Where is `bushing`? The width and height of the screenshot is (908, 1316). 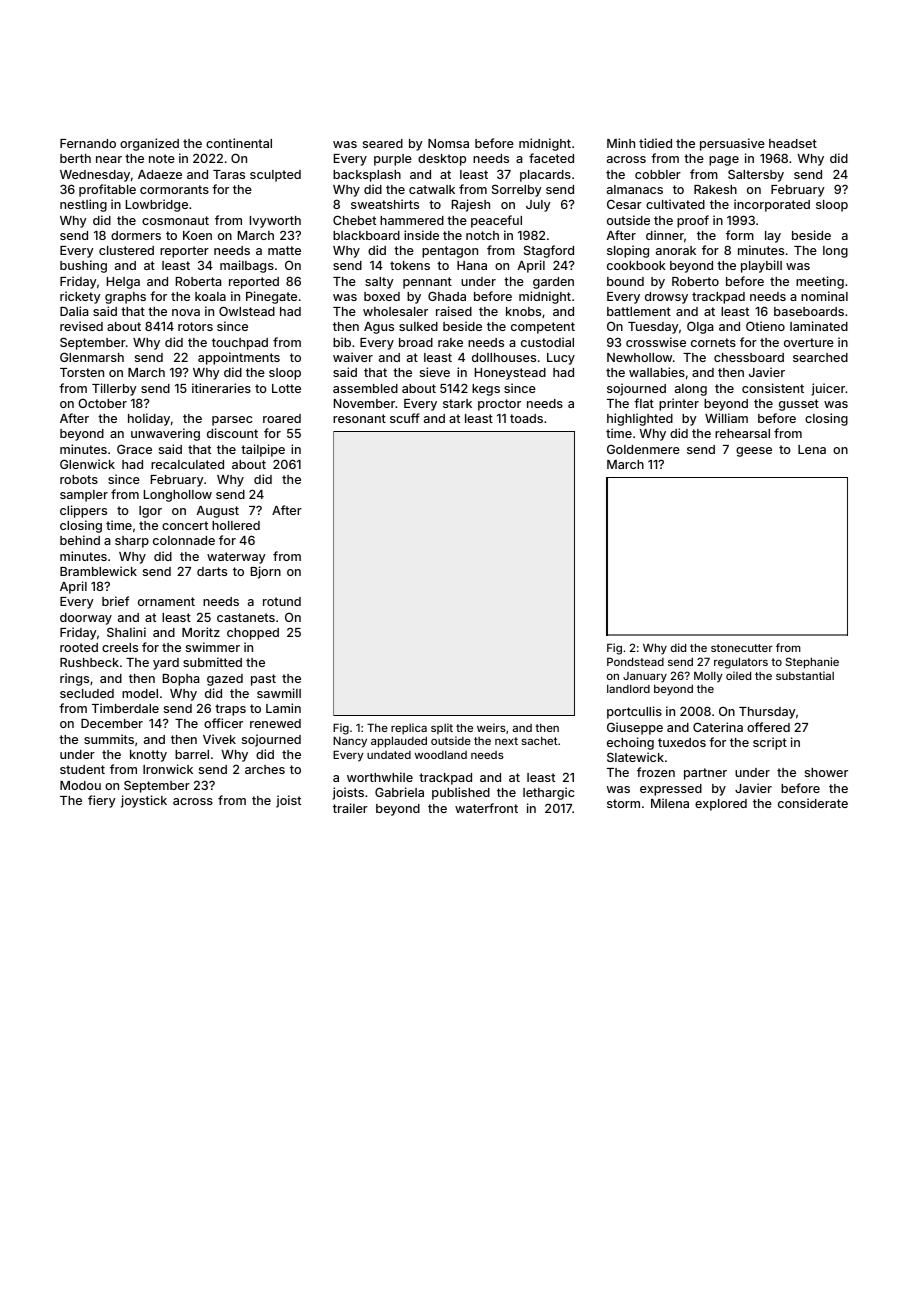 bushing is located at coordinates (83, 266).
